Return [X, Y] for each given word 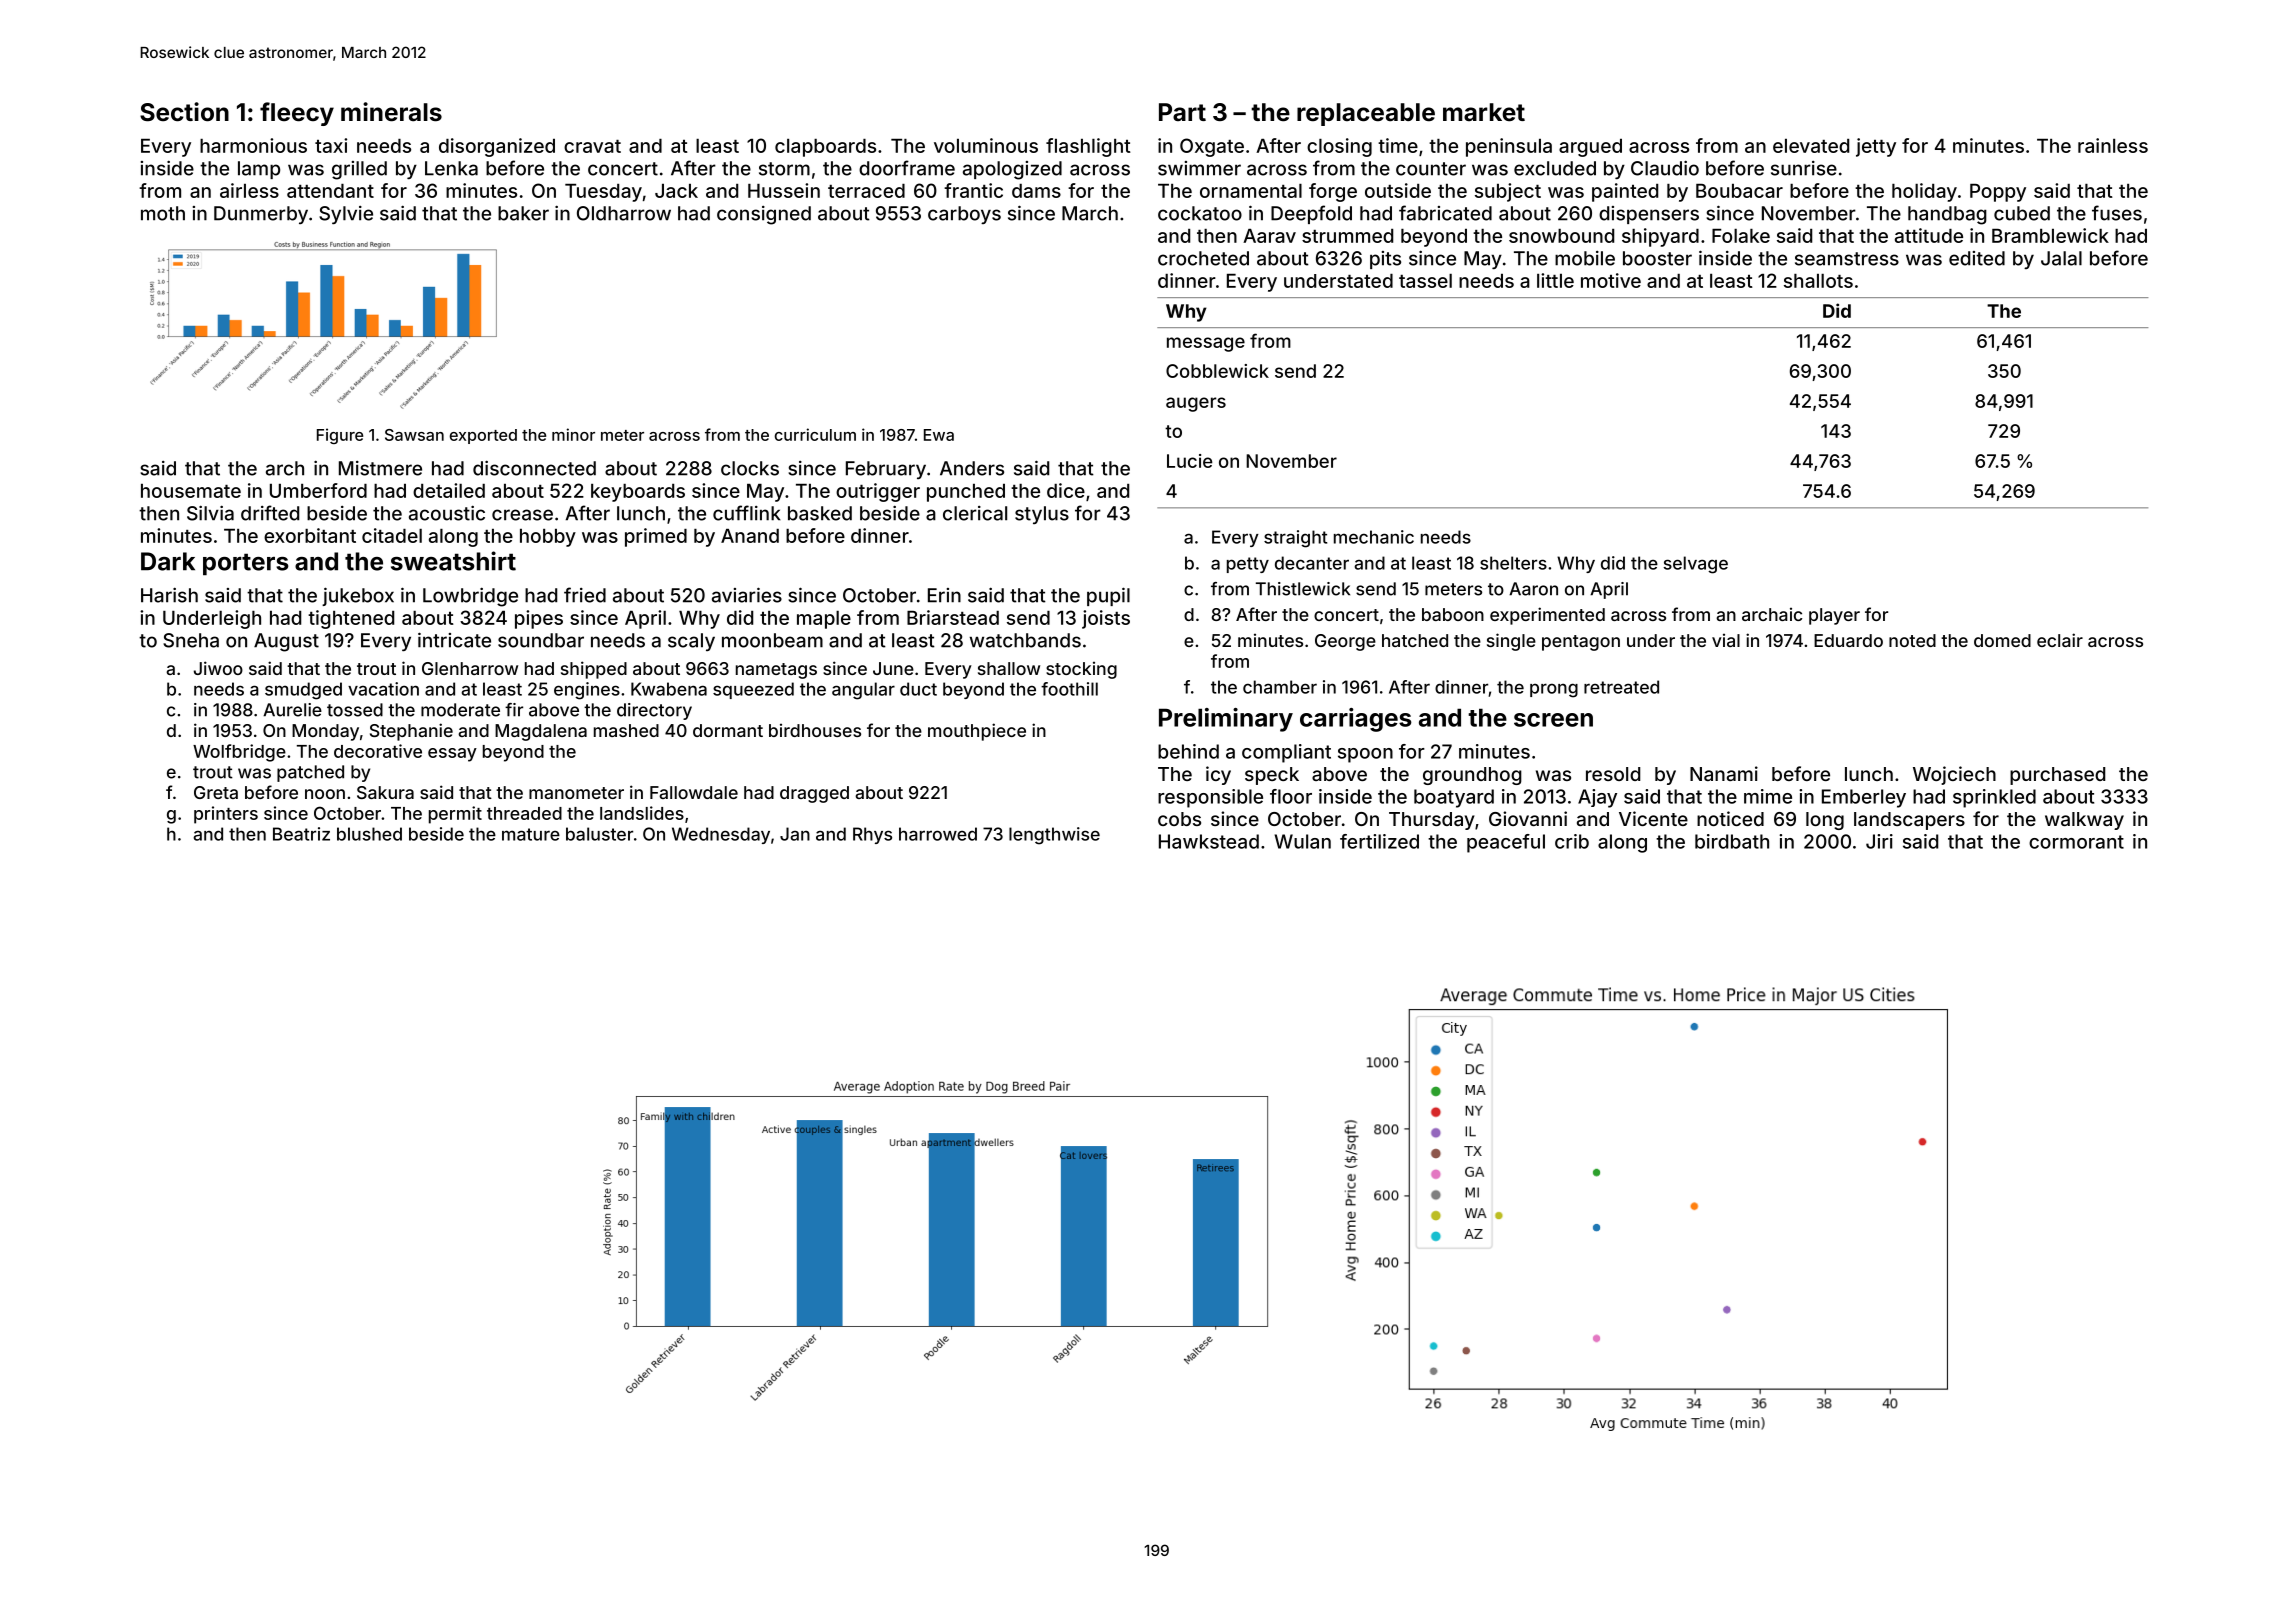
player [1834, 616]
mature [531, 834]
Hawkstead [1209, 841]
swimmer [1199, 168]
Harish [169, 595]
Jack [676, 191]
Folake [1741, 236]
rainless [2113, 145]
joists [1106, 619]
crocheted [1203, 258]
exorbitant [310, 535]
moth [163, 213]
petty [1248, 565]
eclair [2060, 640]
